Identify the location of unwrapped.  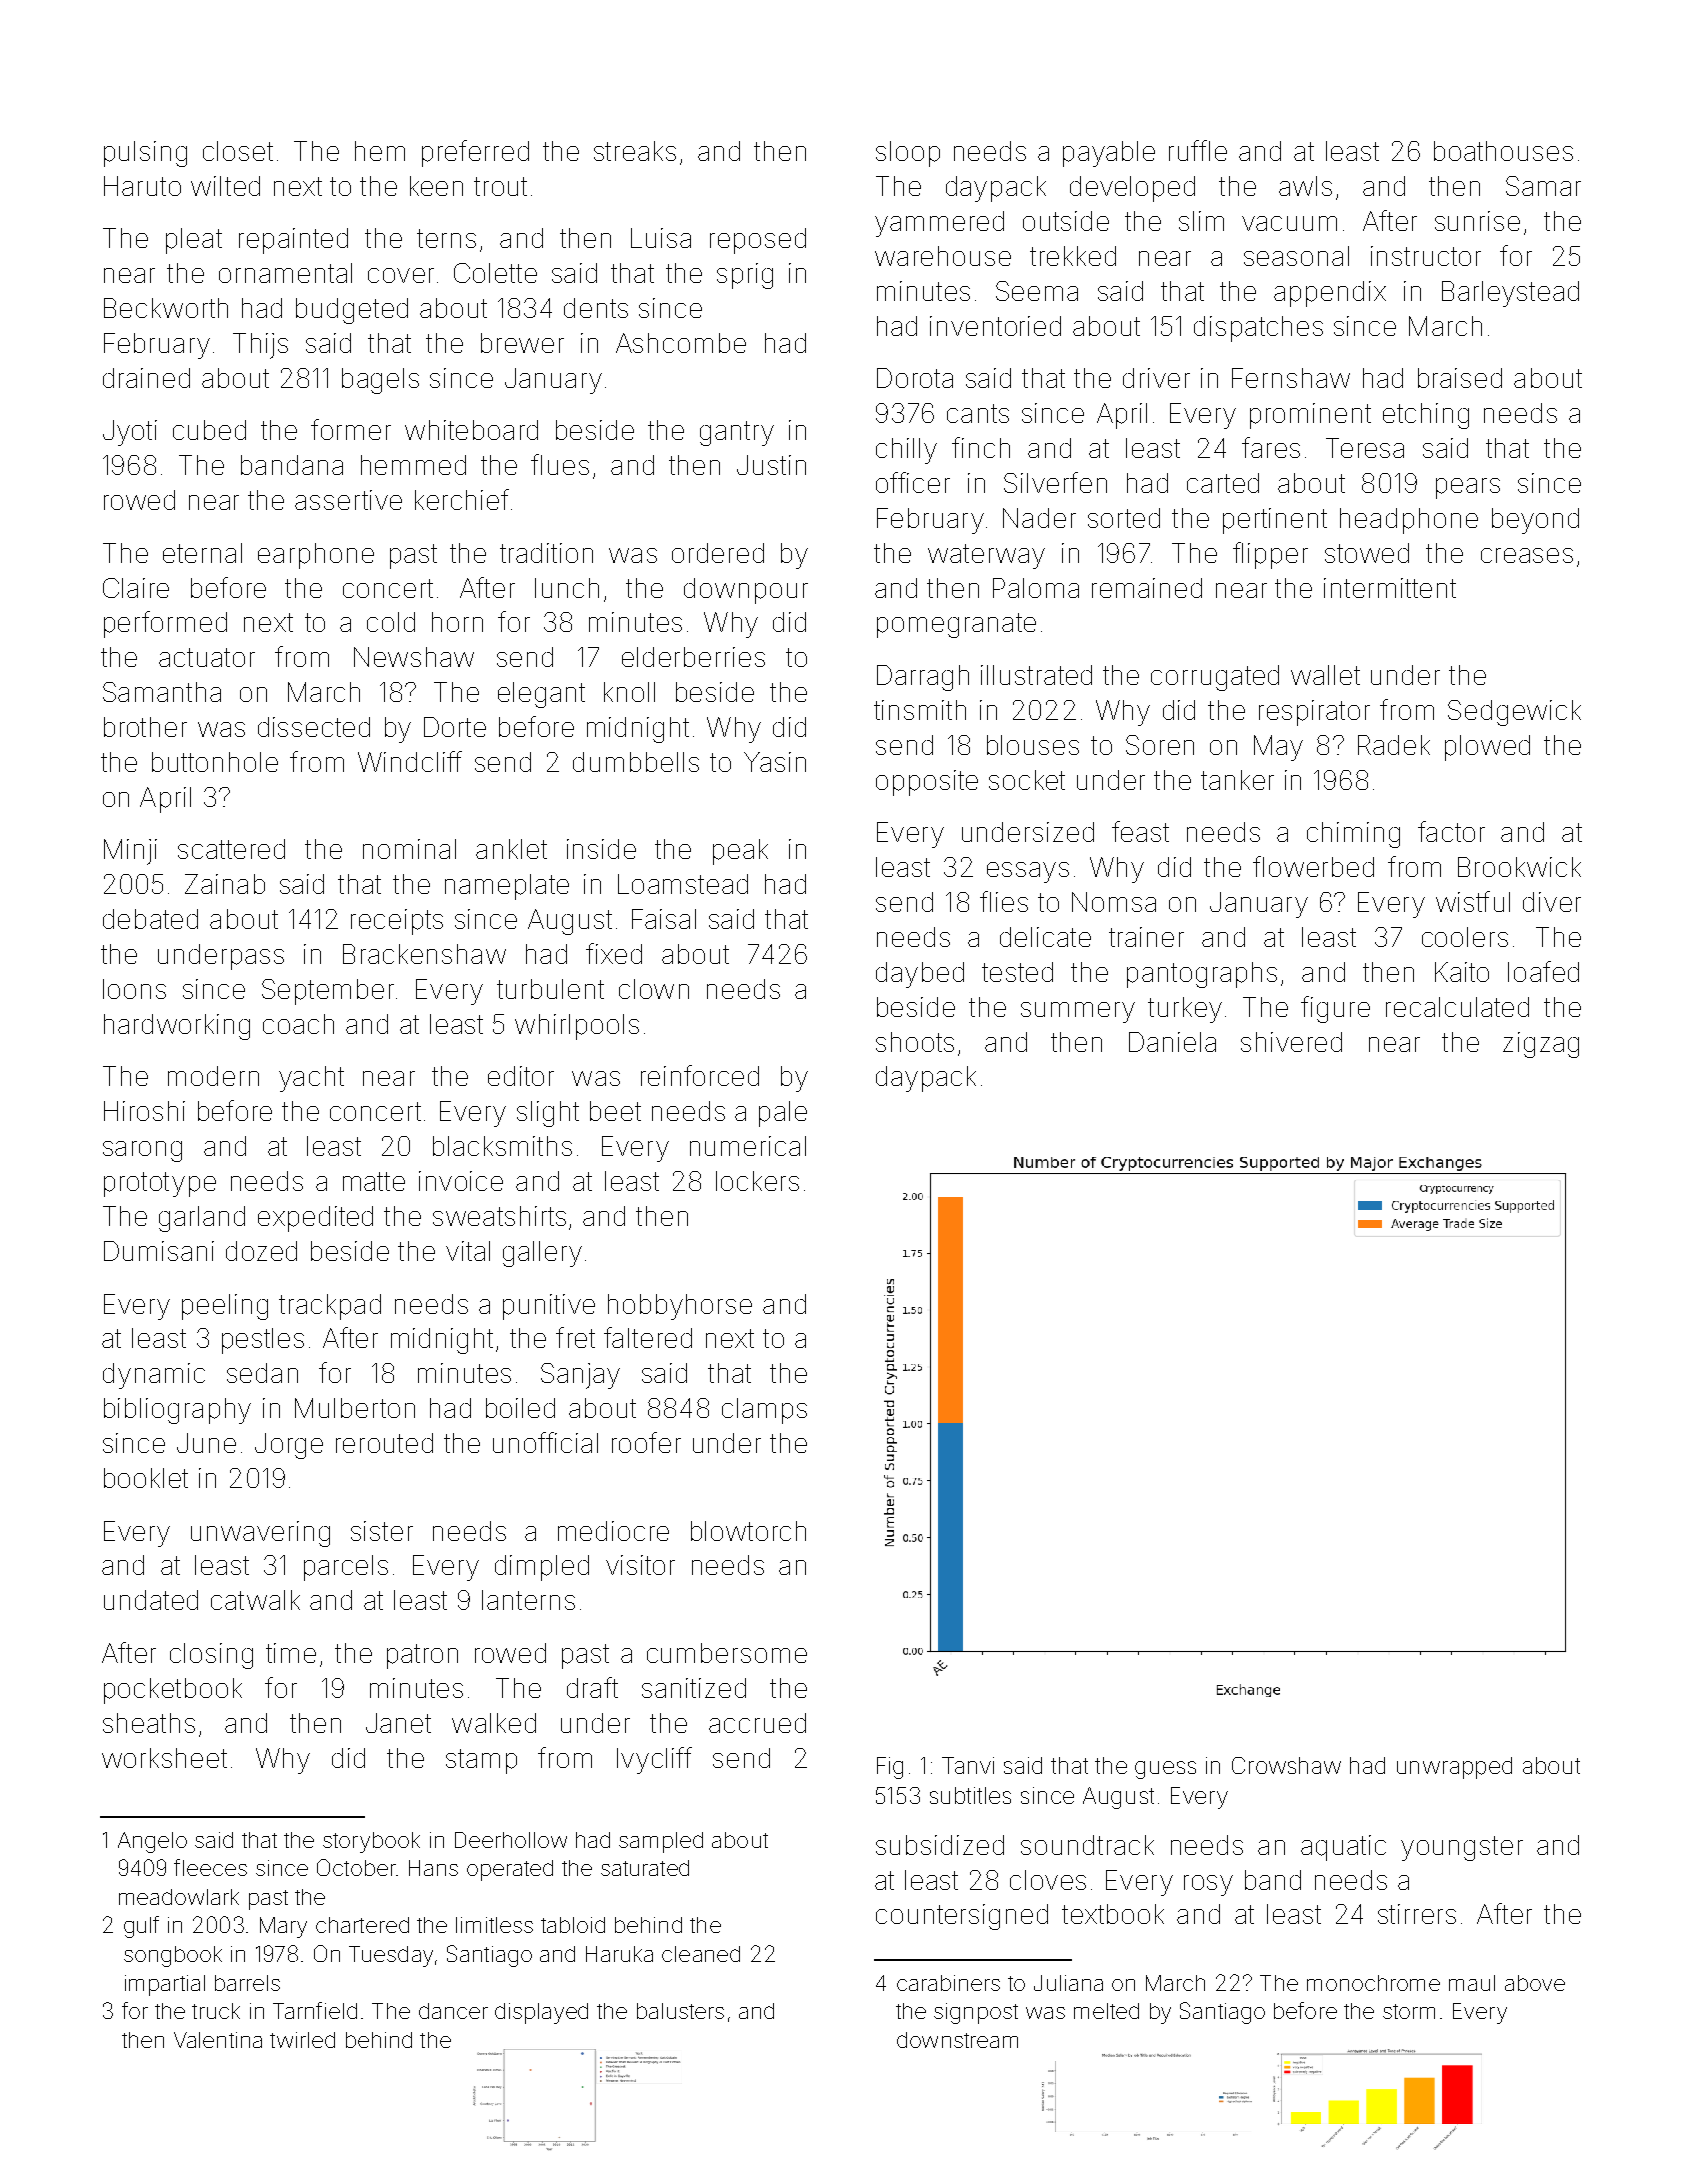
(1454, 1768).
